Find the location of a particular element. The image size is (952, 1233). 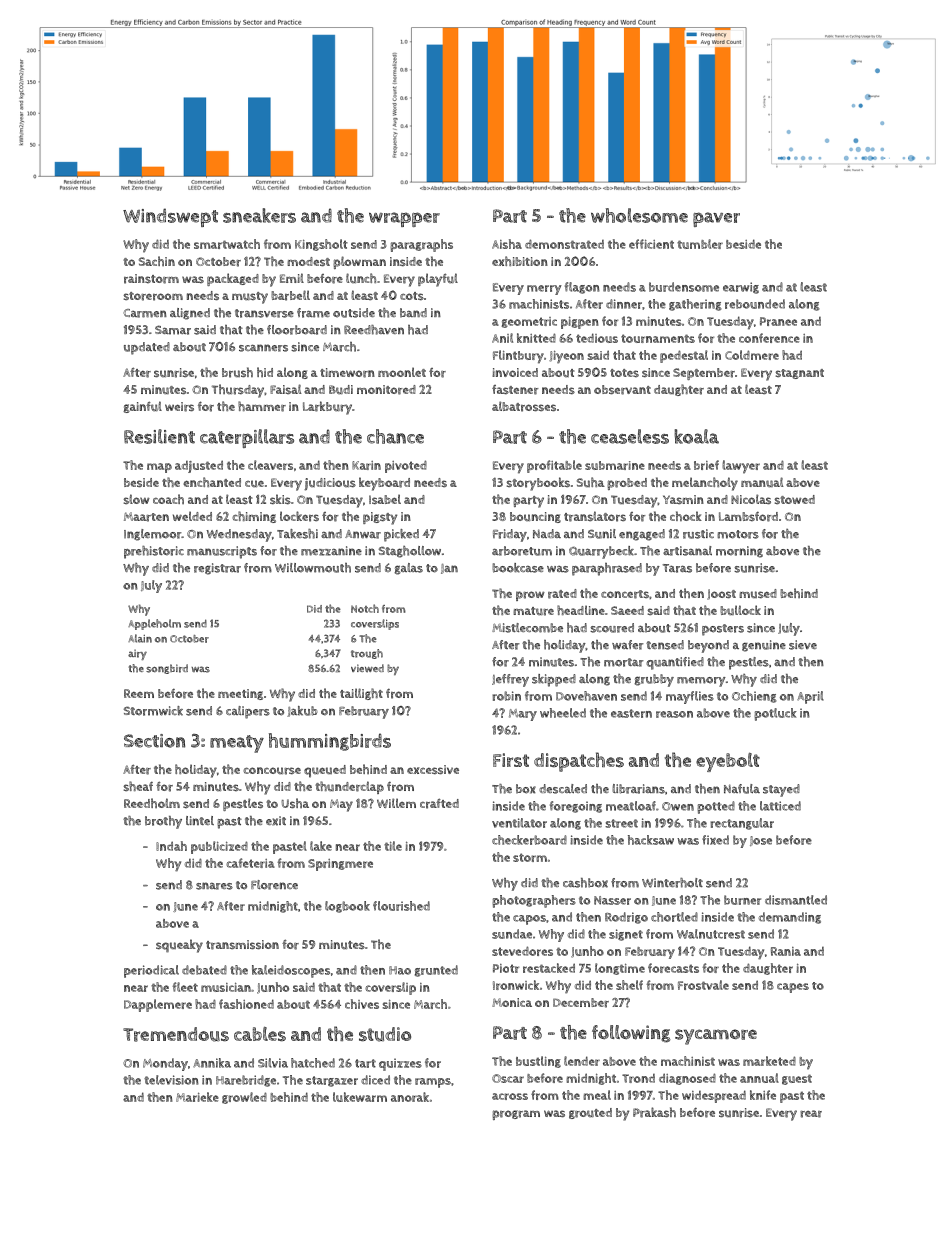

paver is located at coordinates (716, 219).
